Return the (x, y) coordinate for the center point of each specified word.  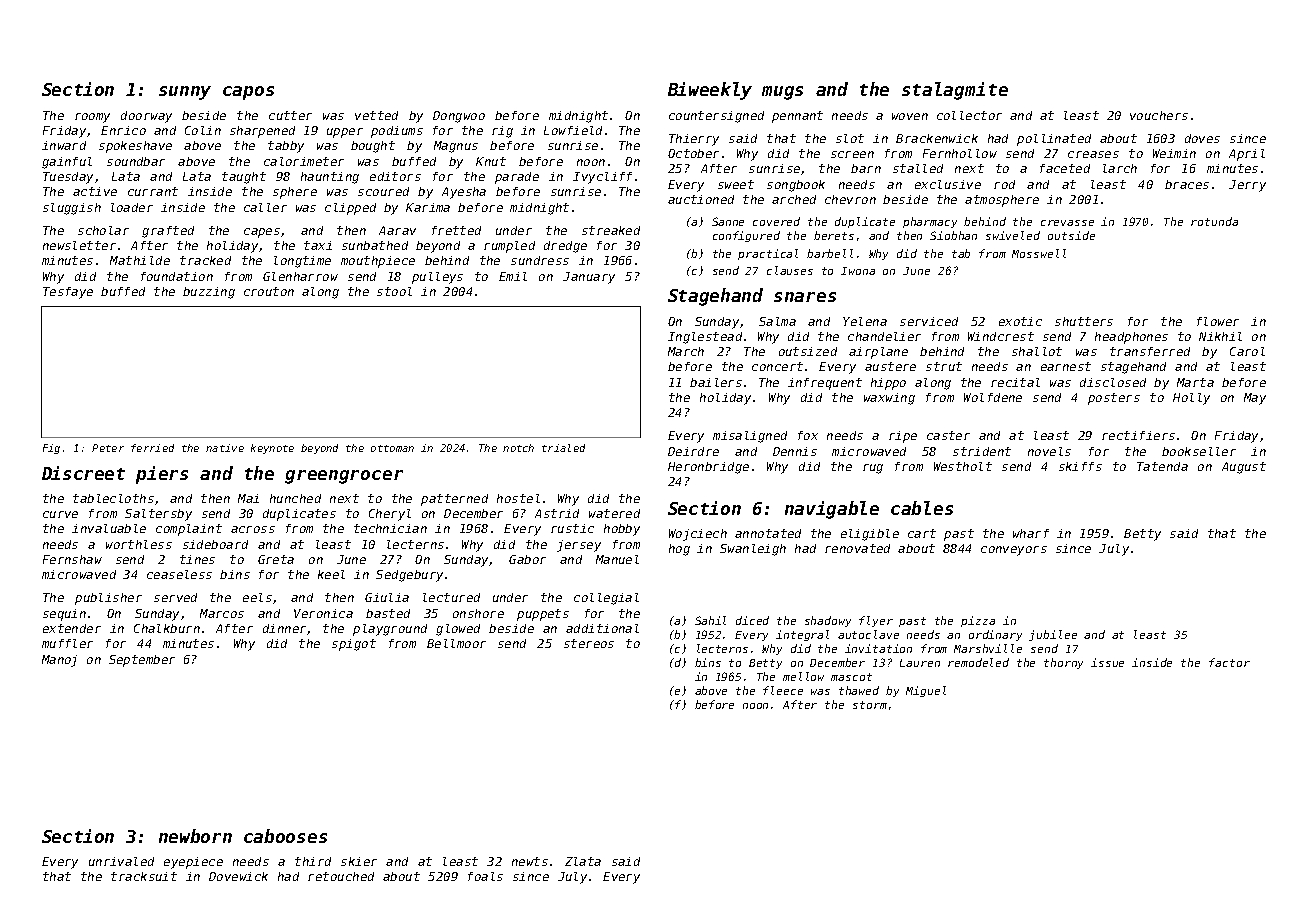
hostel (518, 498)
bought (373, 147)
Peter (108, 448)
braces (1187, 184)
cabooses (285, 836)
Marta (1195, 382)
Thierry (694, 140)
